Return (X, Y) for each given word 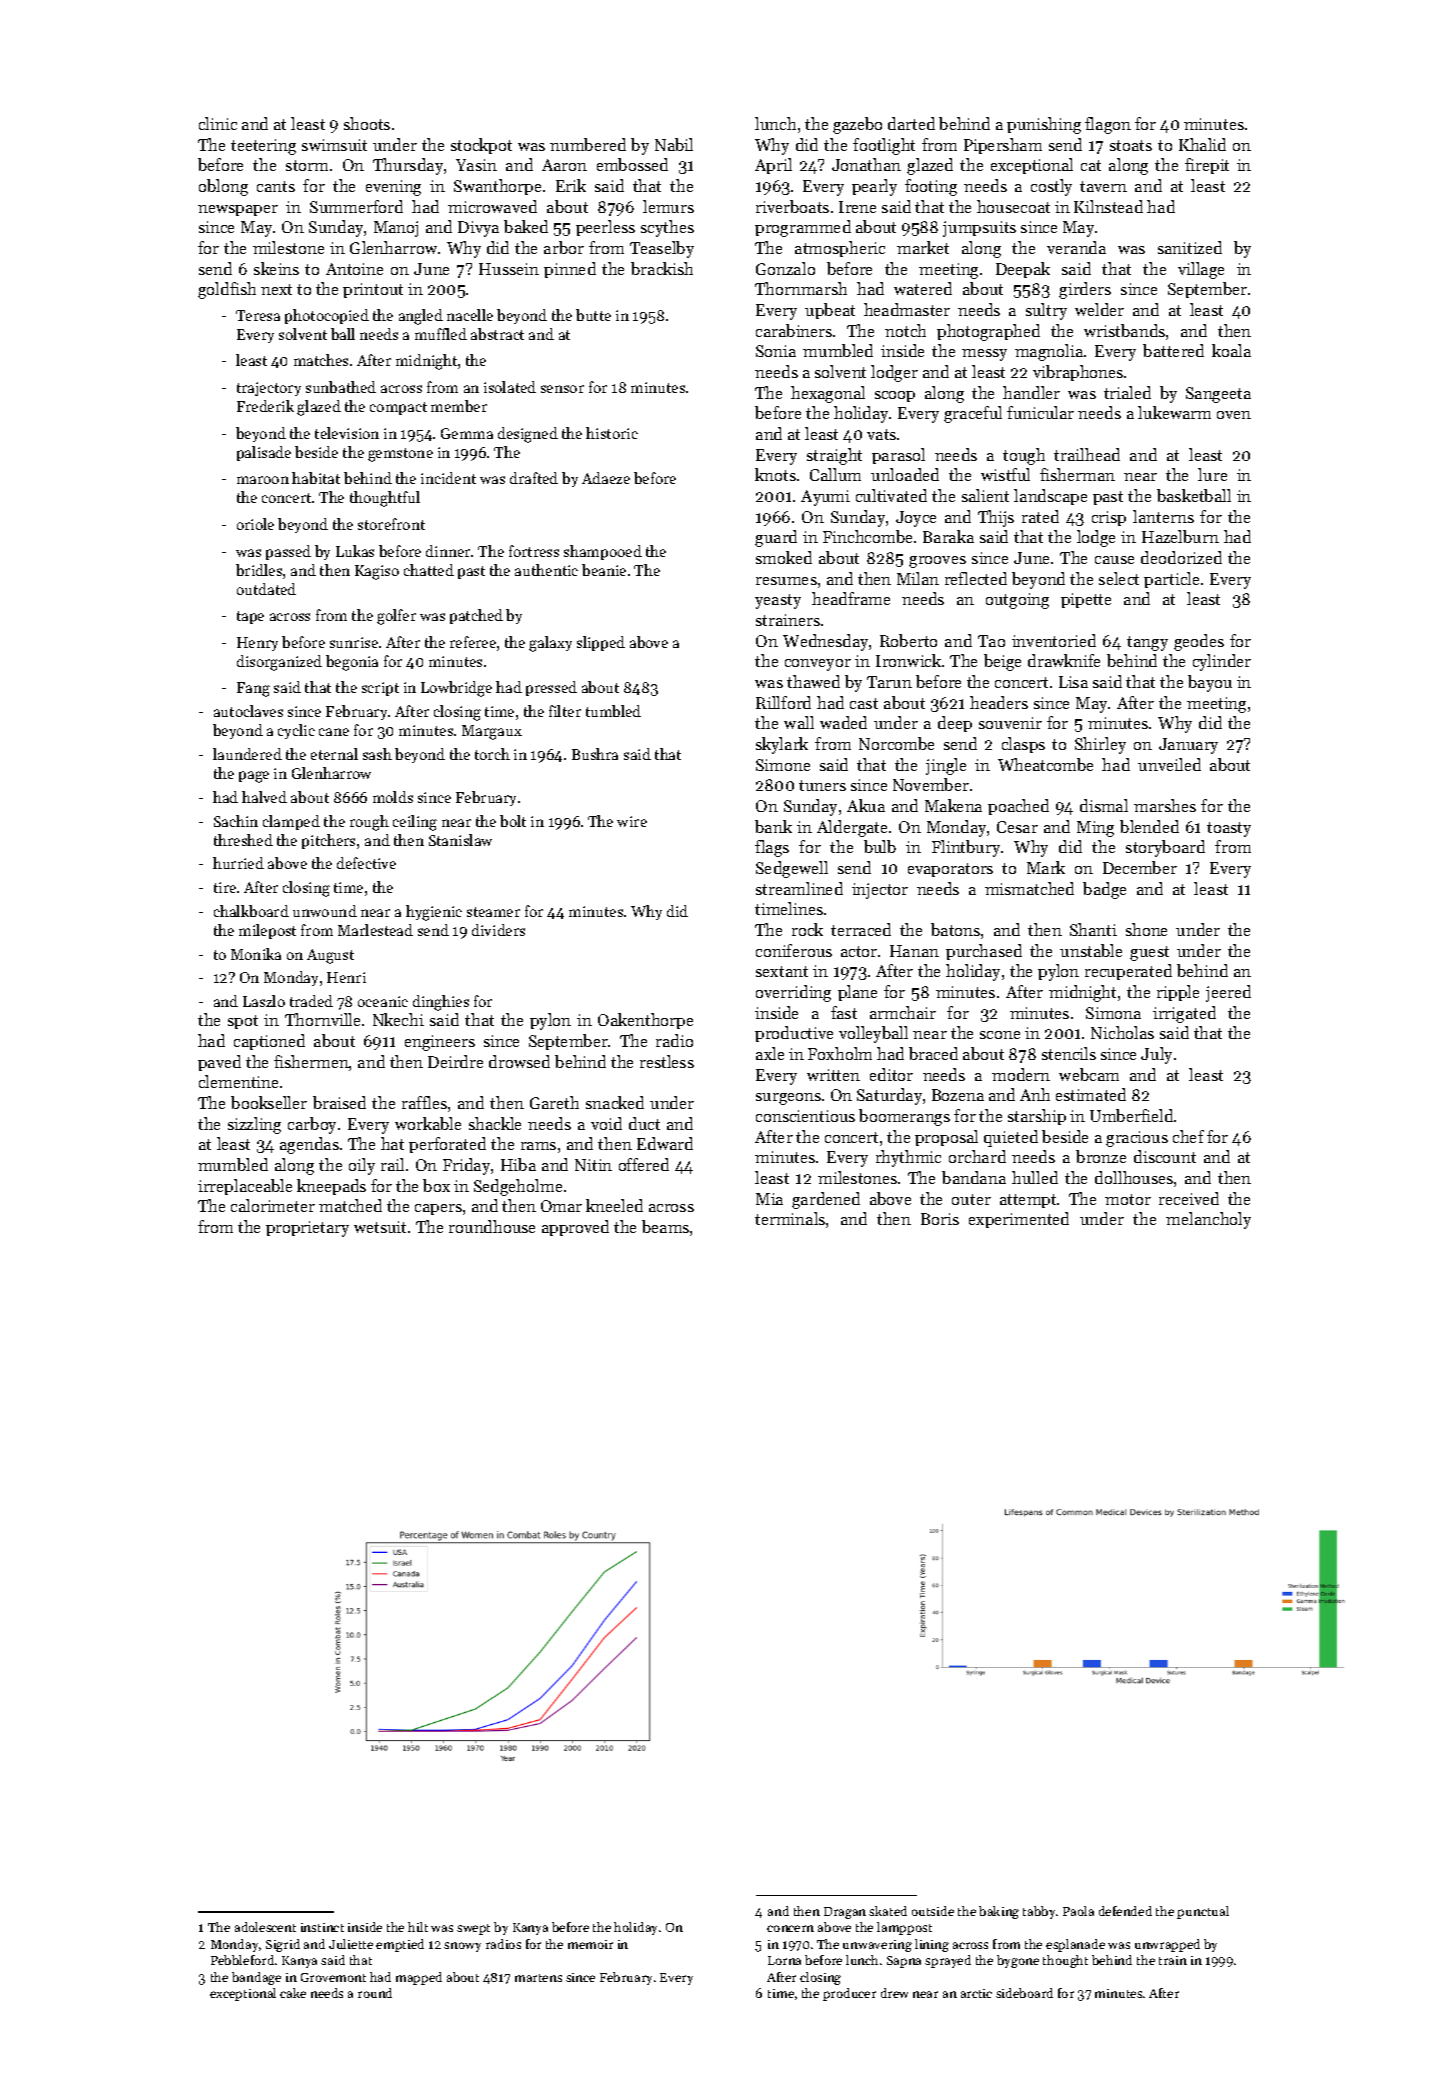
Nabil (674, 144)
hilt (418, 1927)
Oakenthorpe (645, 1021)
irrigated (1184, 1014)
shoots (367, 123)
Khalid (1202, 144)
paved (219, 1063)
